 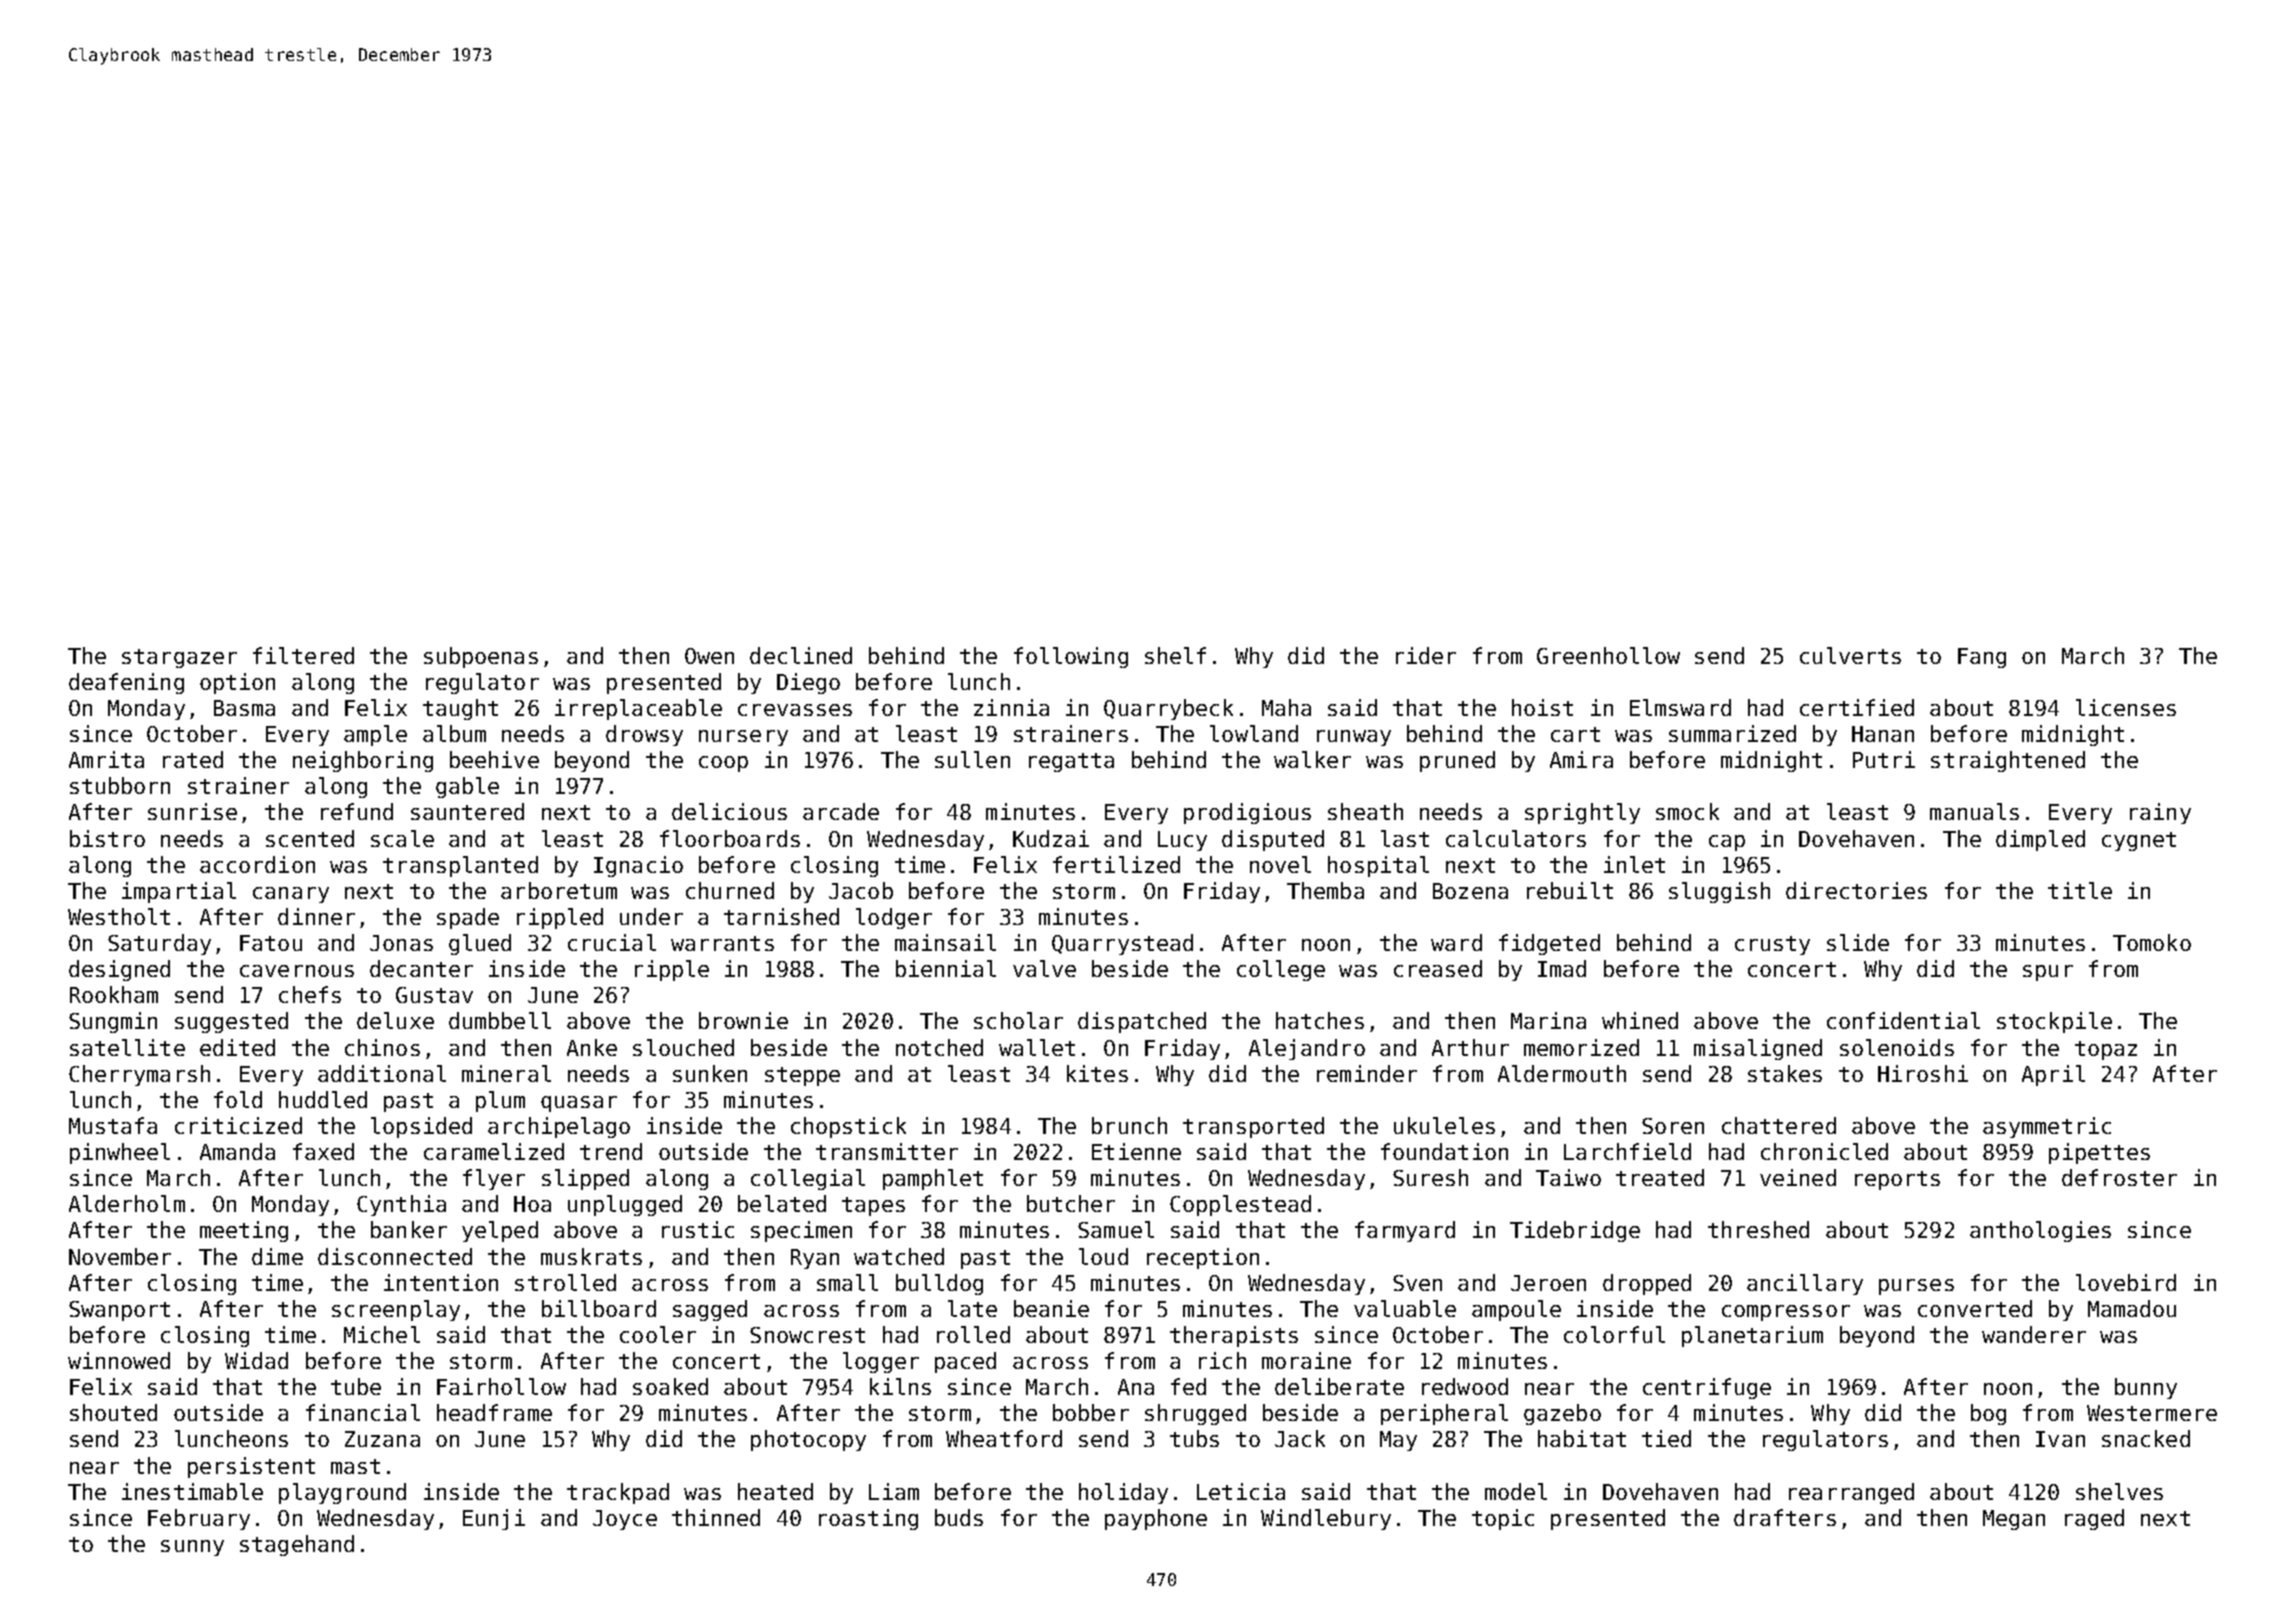 What do you see at coordinates (297, 1545) in the image?
I see `stagehand` at bounding box center [297, 1545].
